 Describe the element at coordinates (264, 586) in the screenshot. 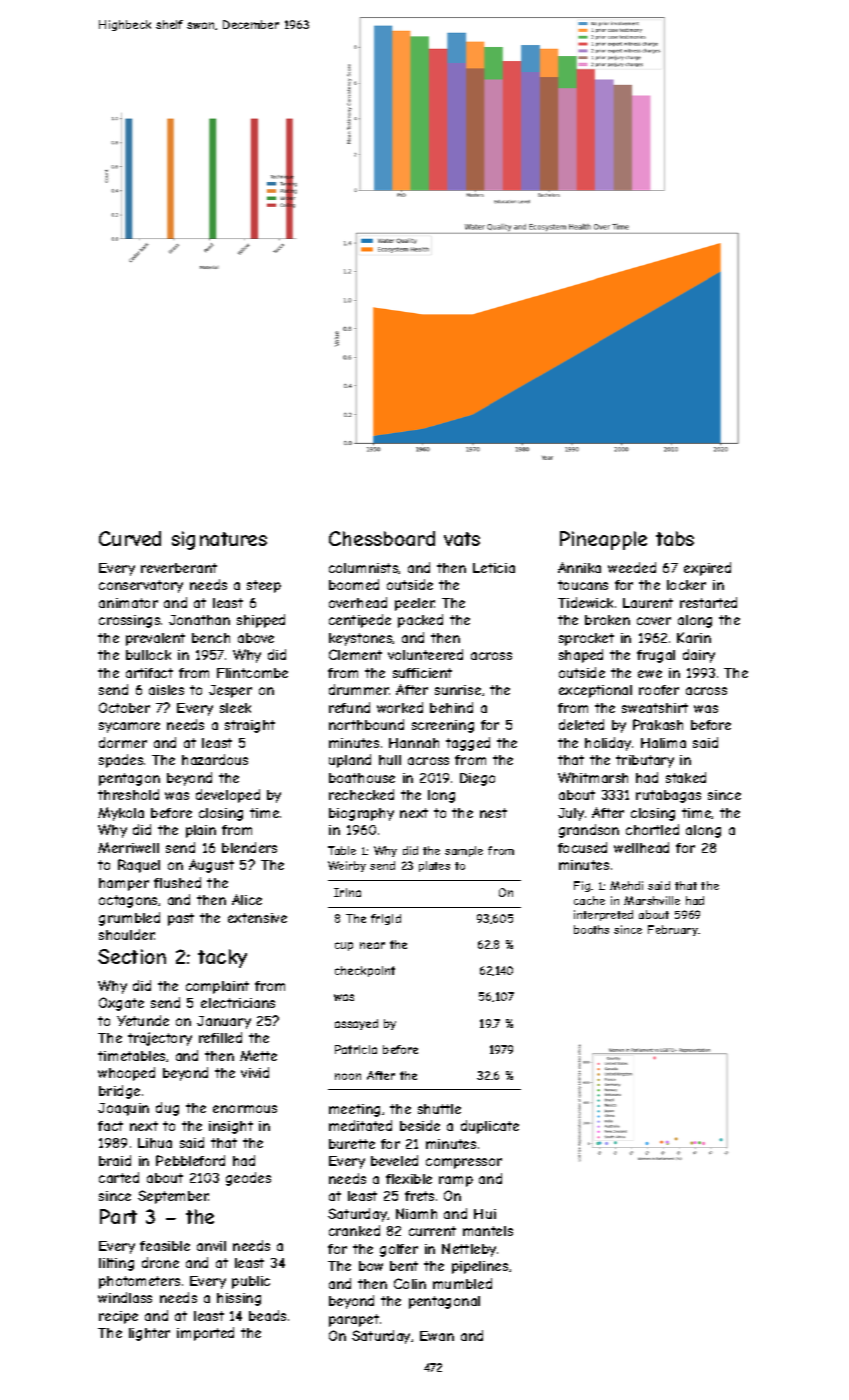

I see `steep` at that location.
